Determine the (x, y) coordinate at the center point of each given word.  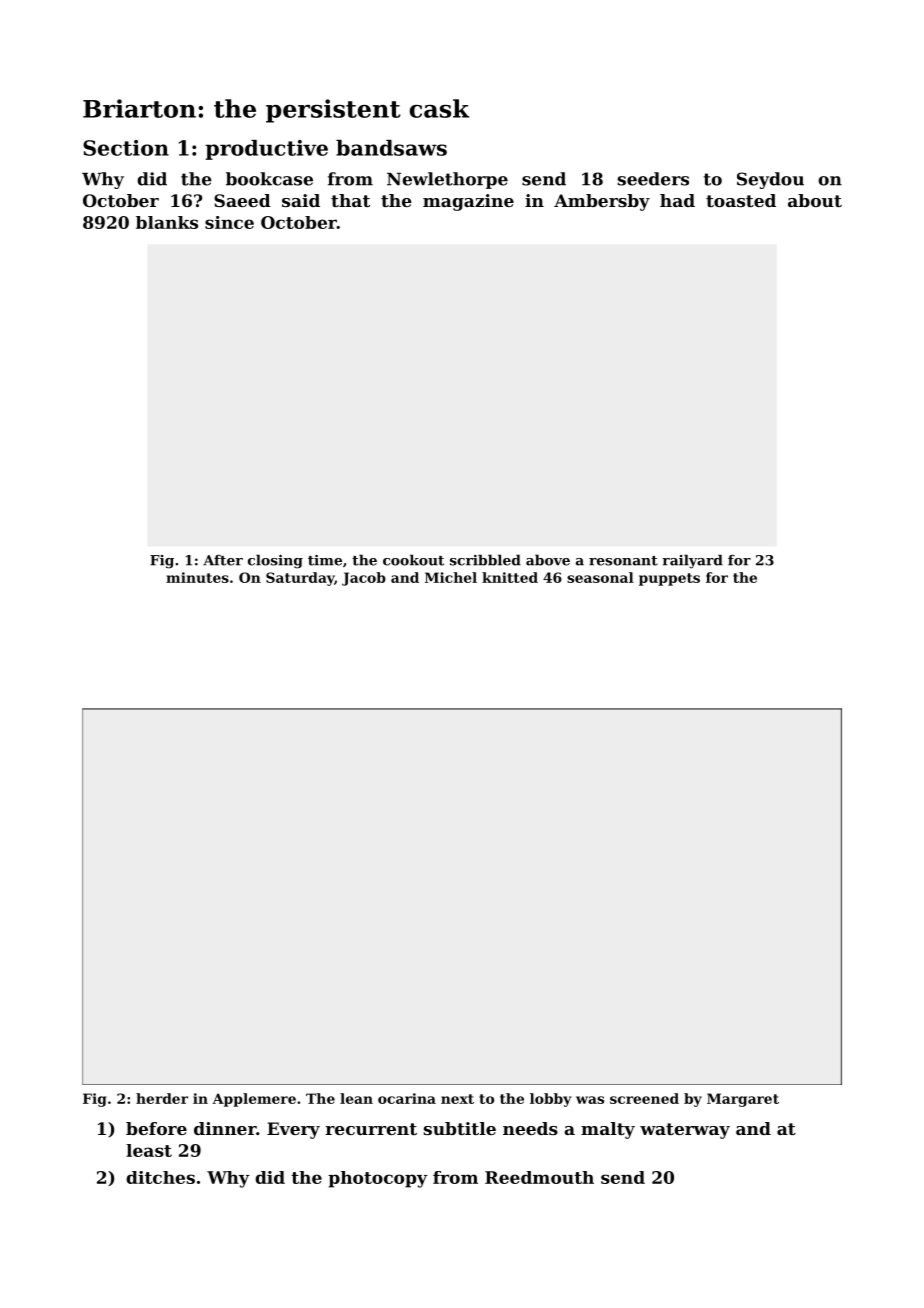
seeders (653, 179)
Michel (451, 577)
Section (126, 148)
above (548, 560)
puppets (669, 579)
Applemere (254, 1100)
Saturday (300, 579)
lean (356, 1098)
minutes (197, 577)
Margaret (743, 1100)
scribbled (485, 560)
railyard (692, 561)
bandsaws (391, 148)
